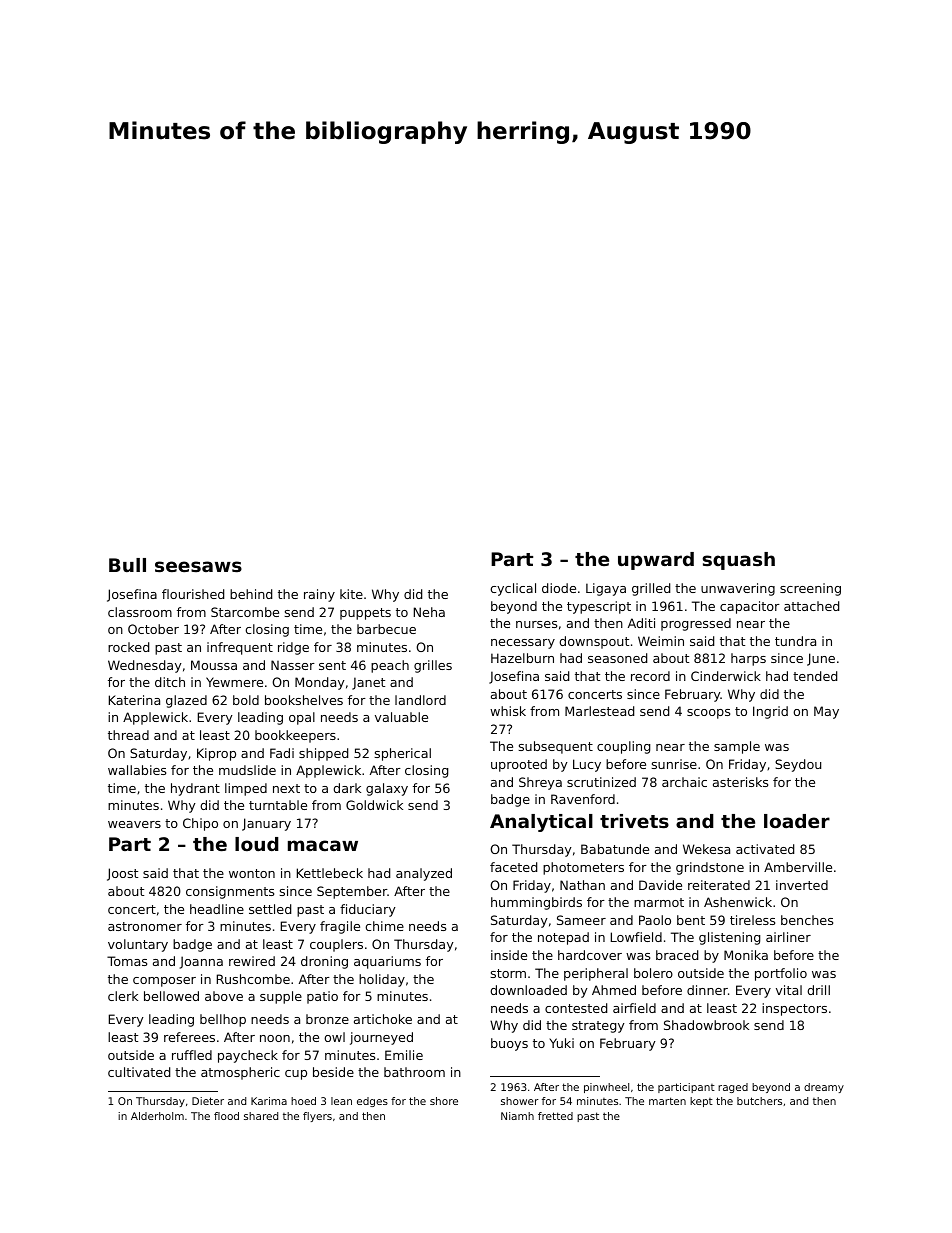 This screenshot has width=952, height=1233. Describe the element at coordinates (374, 805) in the screenshot. I see `Goldwick` at that location.
